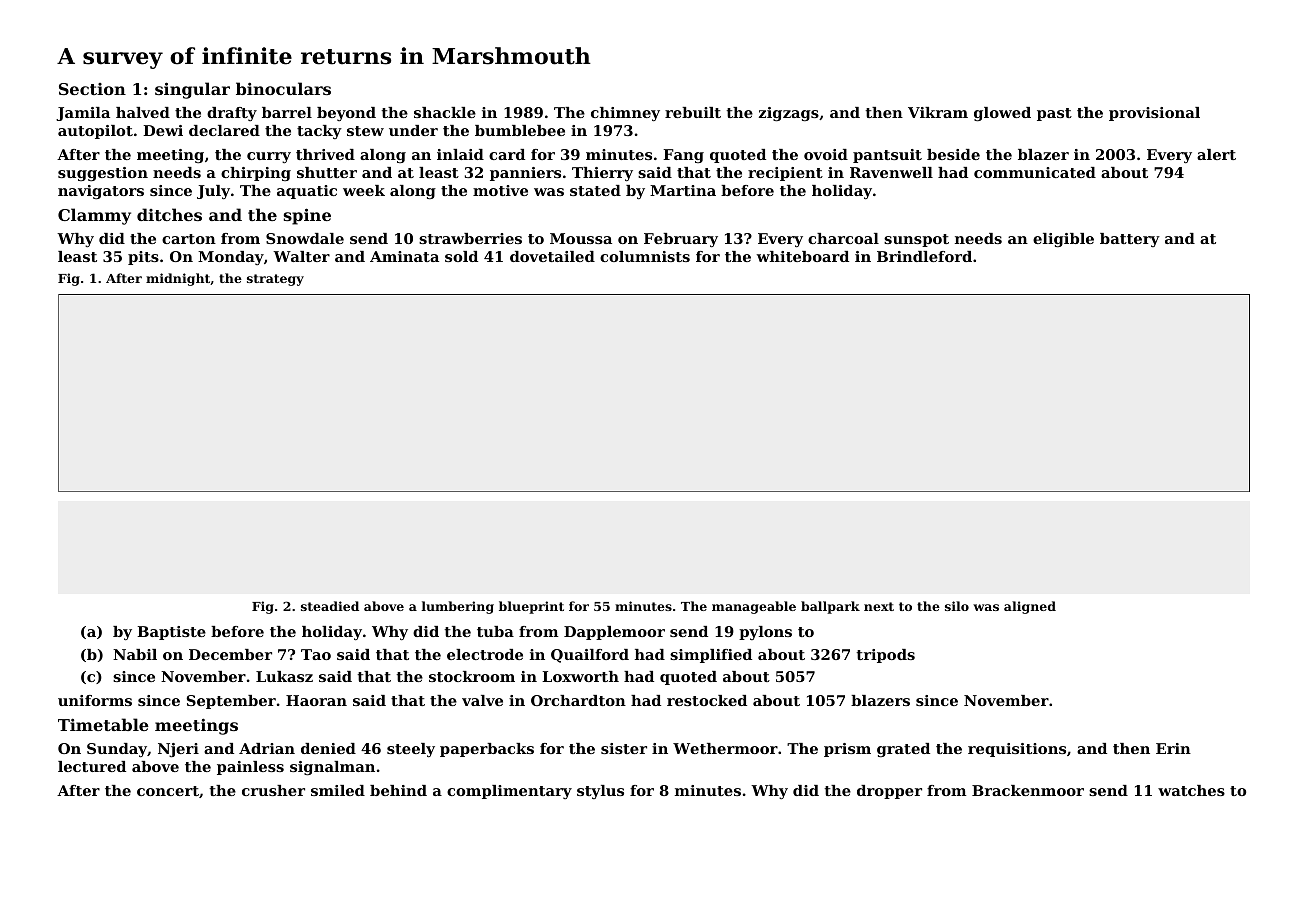 The image size is (1308, 924). Describe the element at coordinates (192, 90) in the document. I see `singular` at that location.
